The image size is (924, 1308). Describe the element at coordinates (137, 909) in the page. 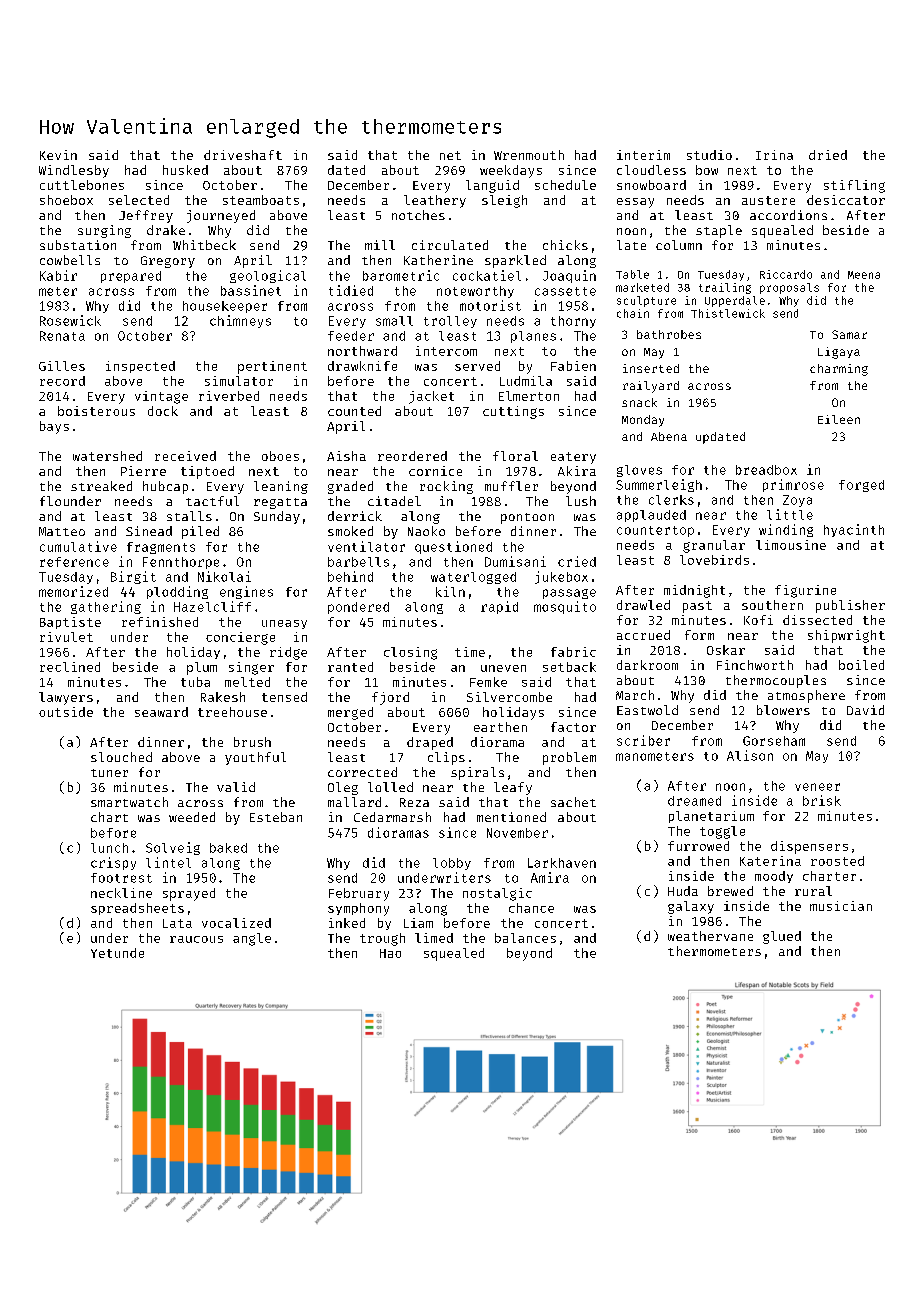

I see `spreadsheets` at that location.
